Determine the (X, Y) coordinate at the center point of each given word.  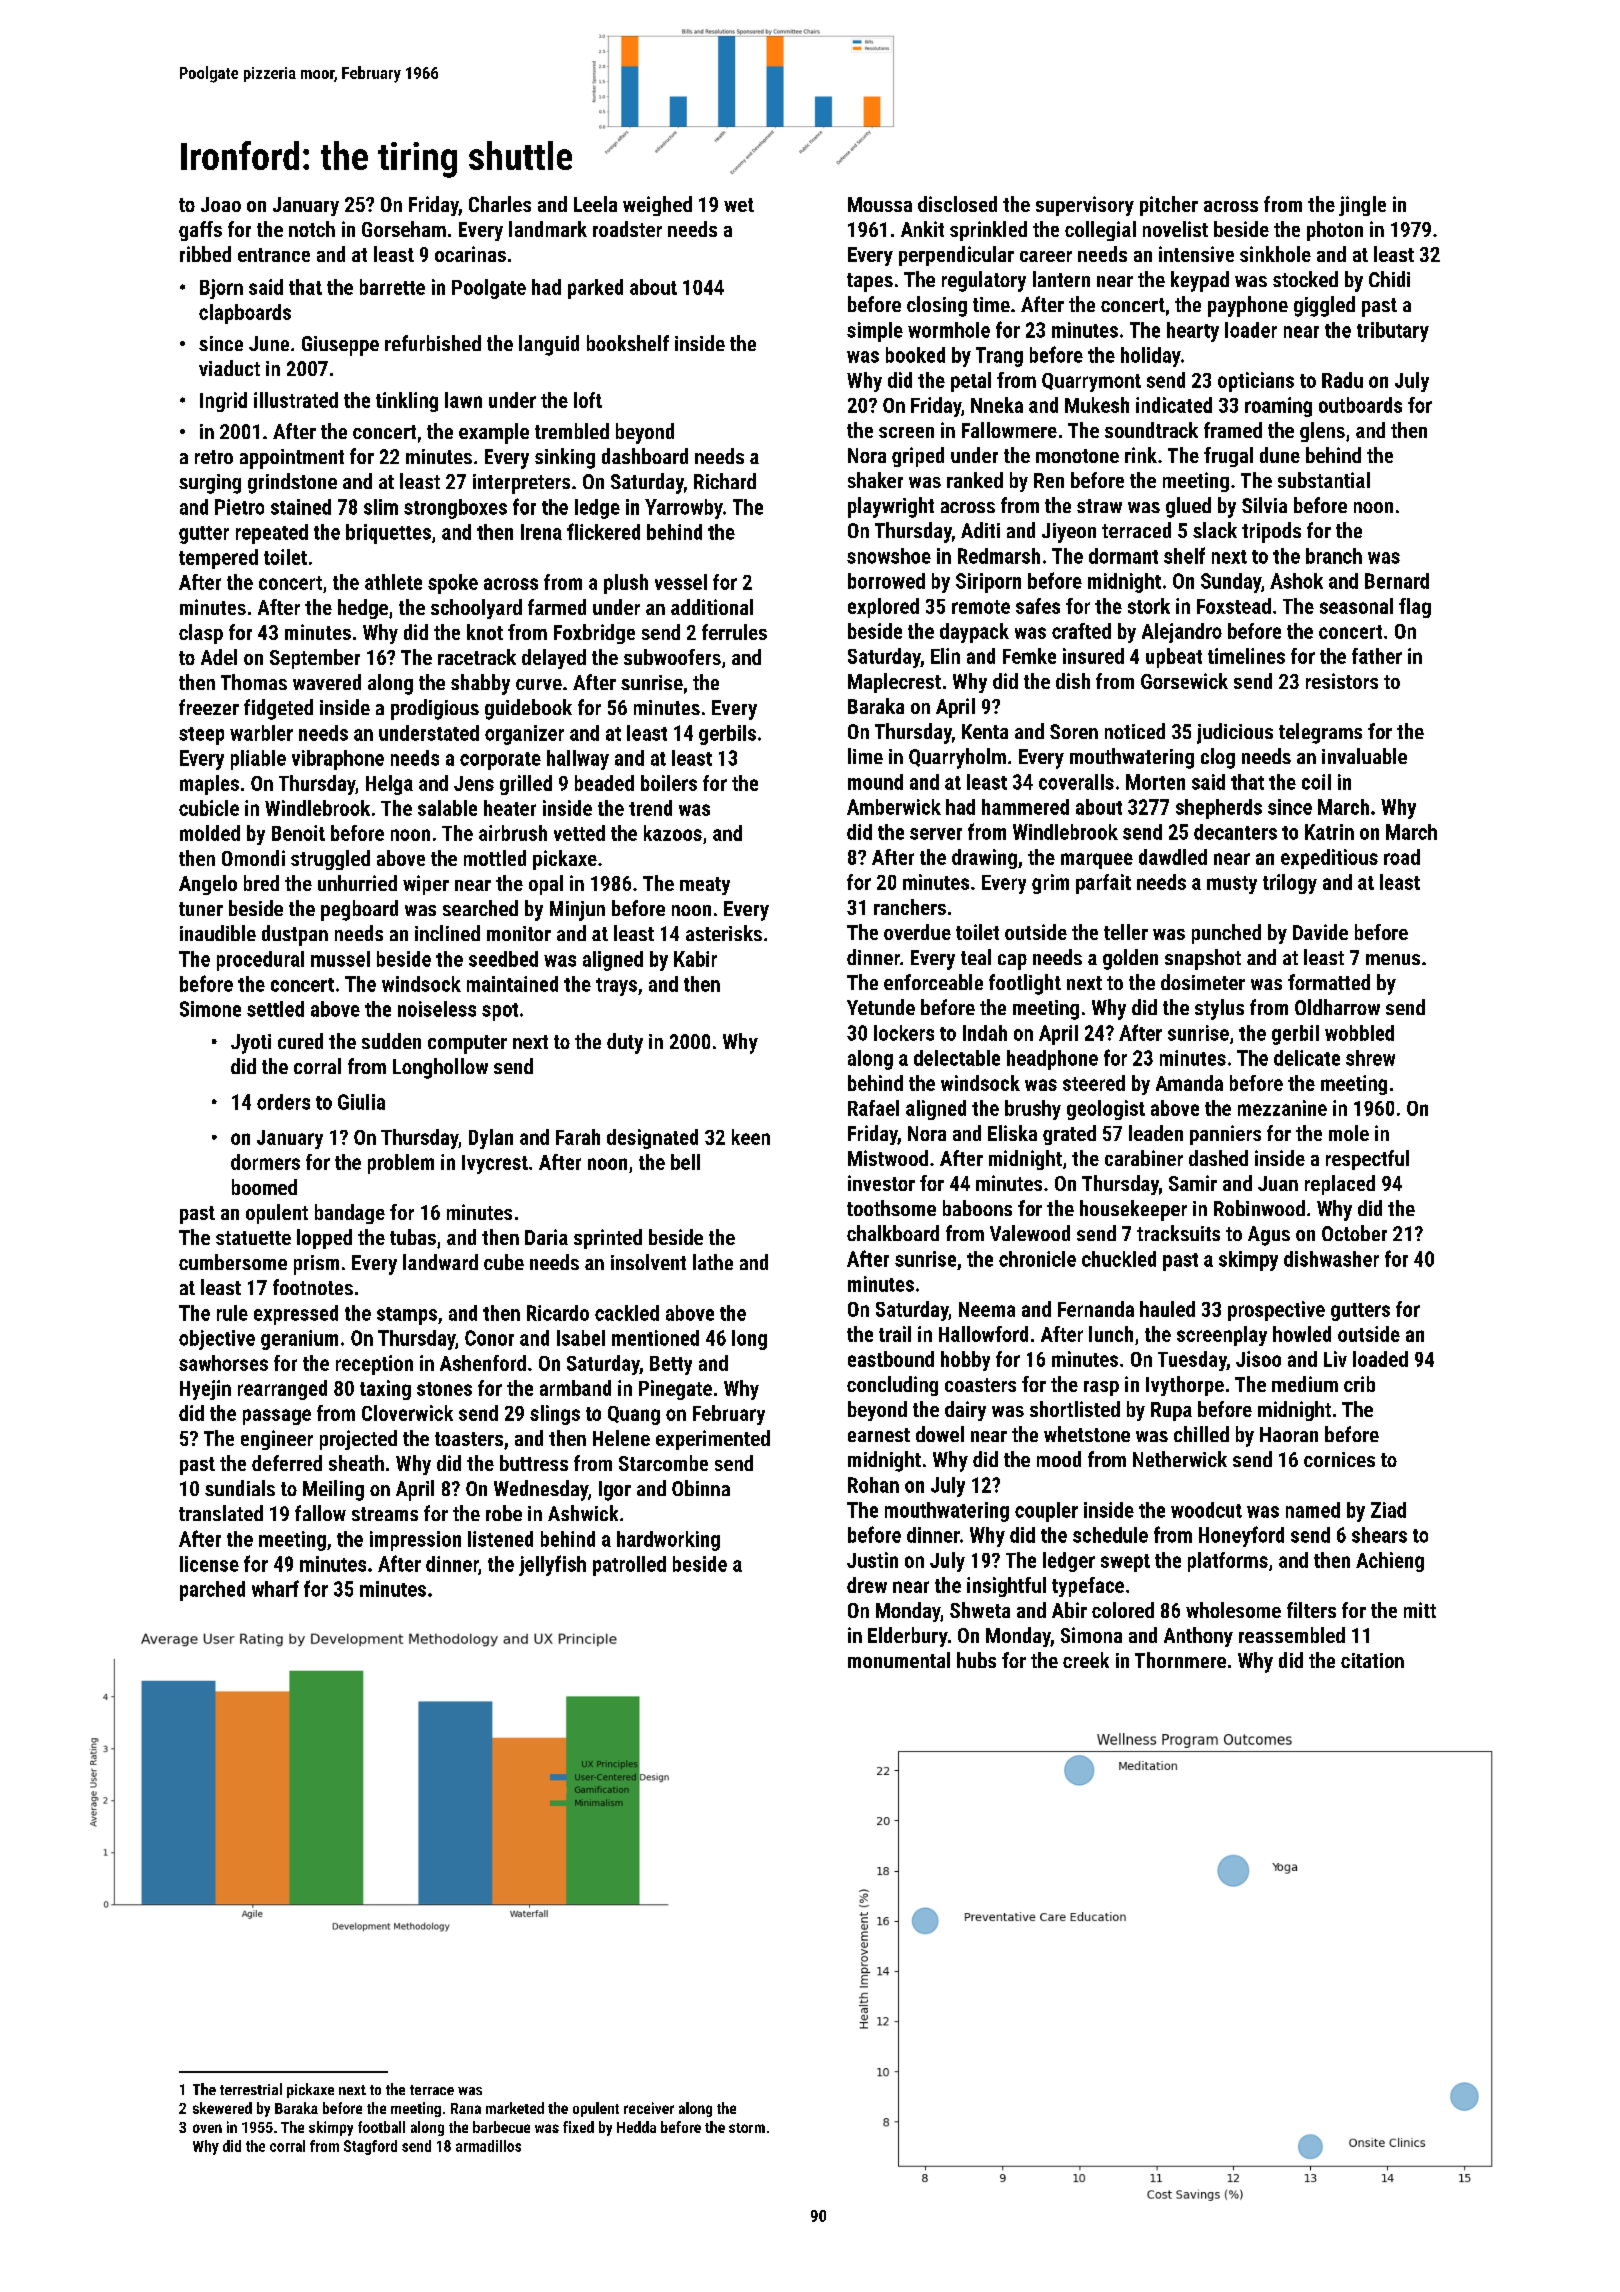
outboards (1360, 405)
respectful (1367, 1160)
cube (504, 1262)
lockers (904, 1033)
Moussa (880, 204)
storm (747, 2128)
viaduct (229, 368)
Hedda (636, 2127)
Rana (466, 2108)
